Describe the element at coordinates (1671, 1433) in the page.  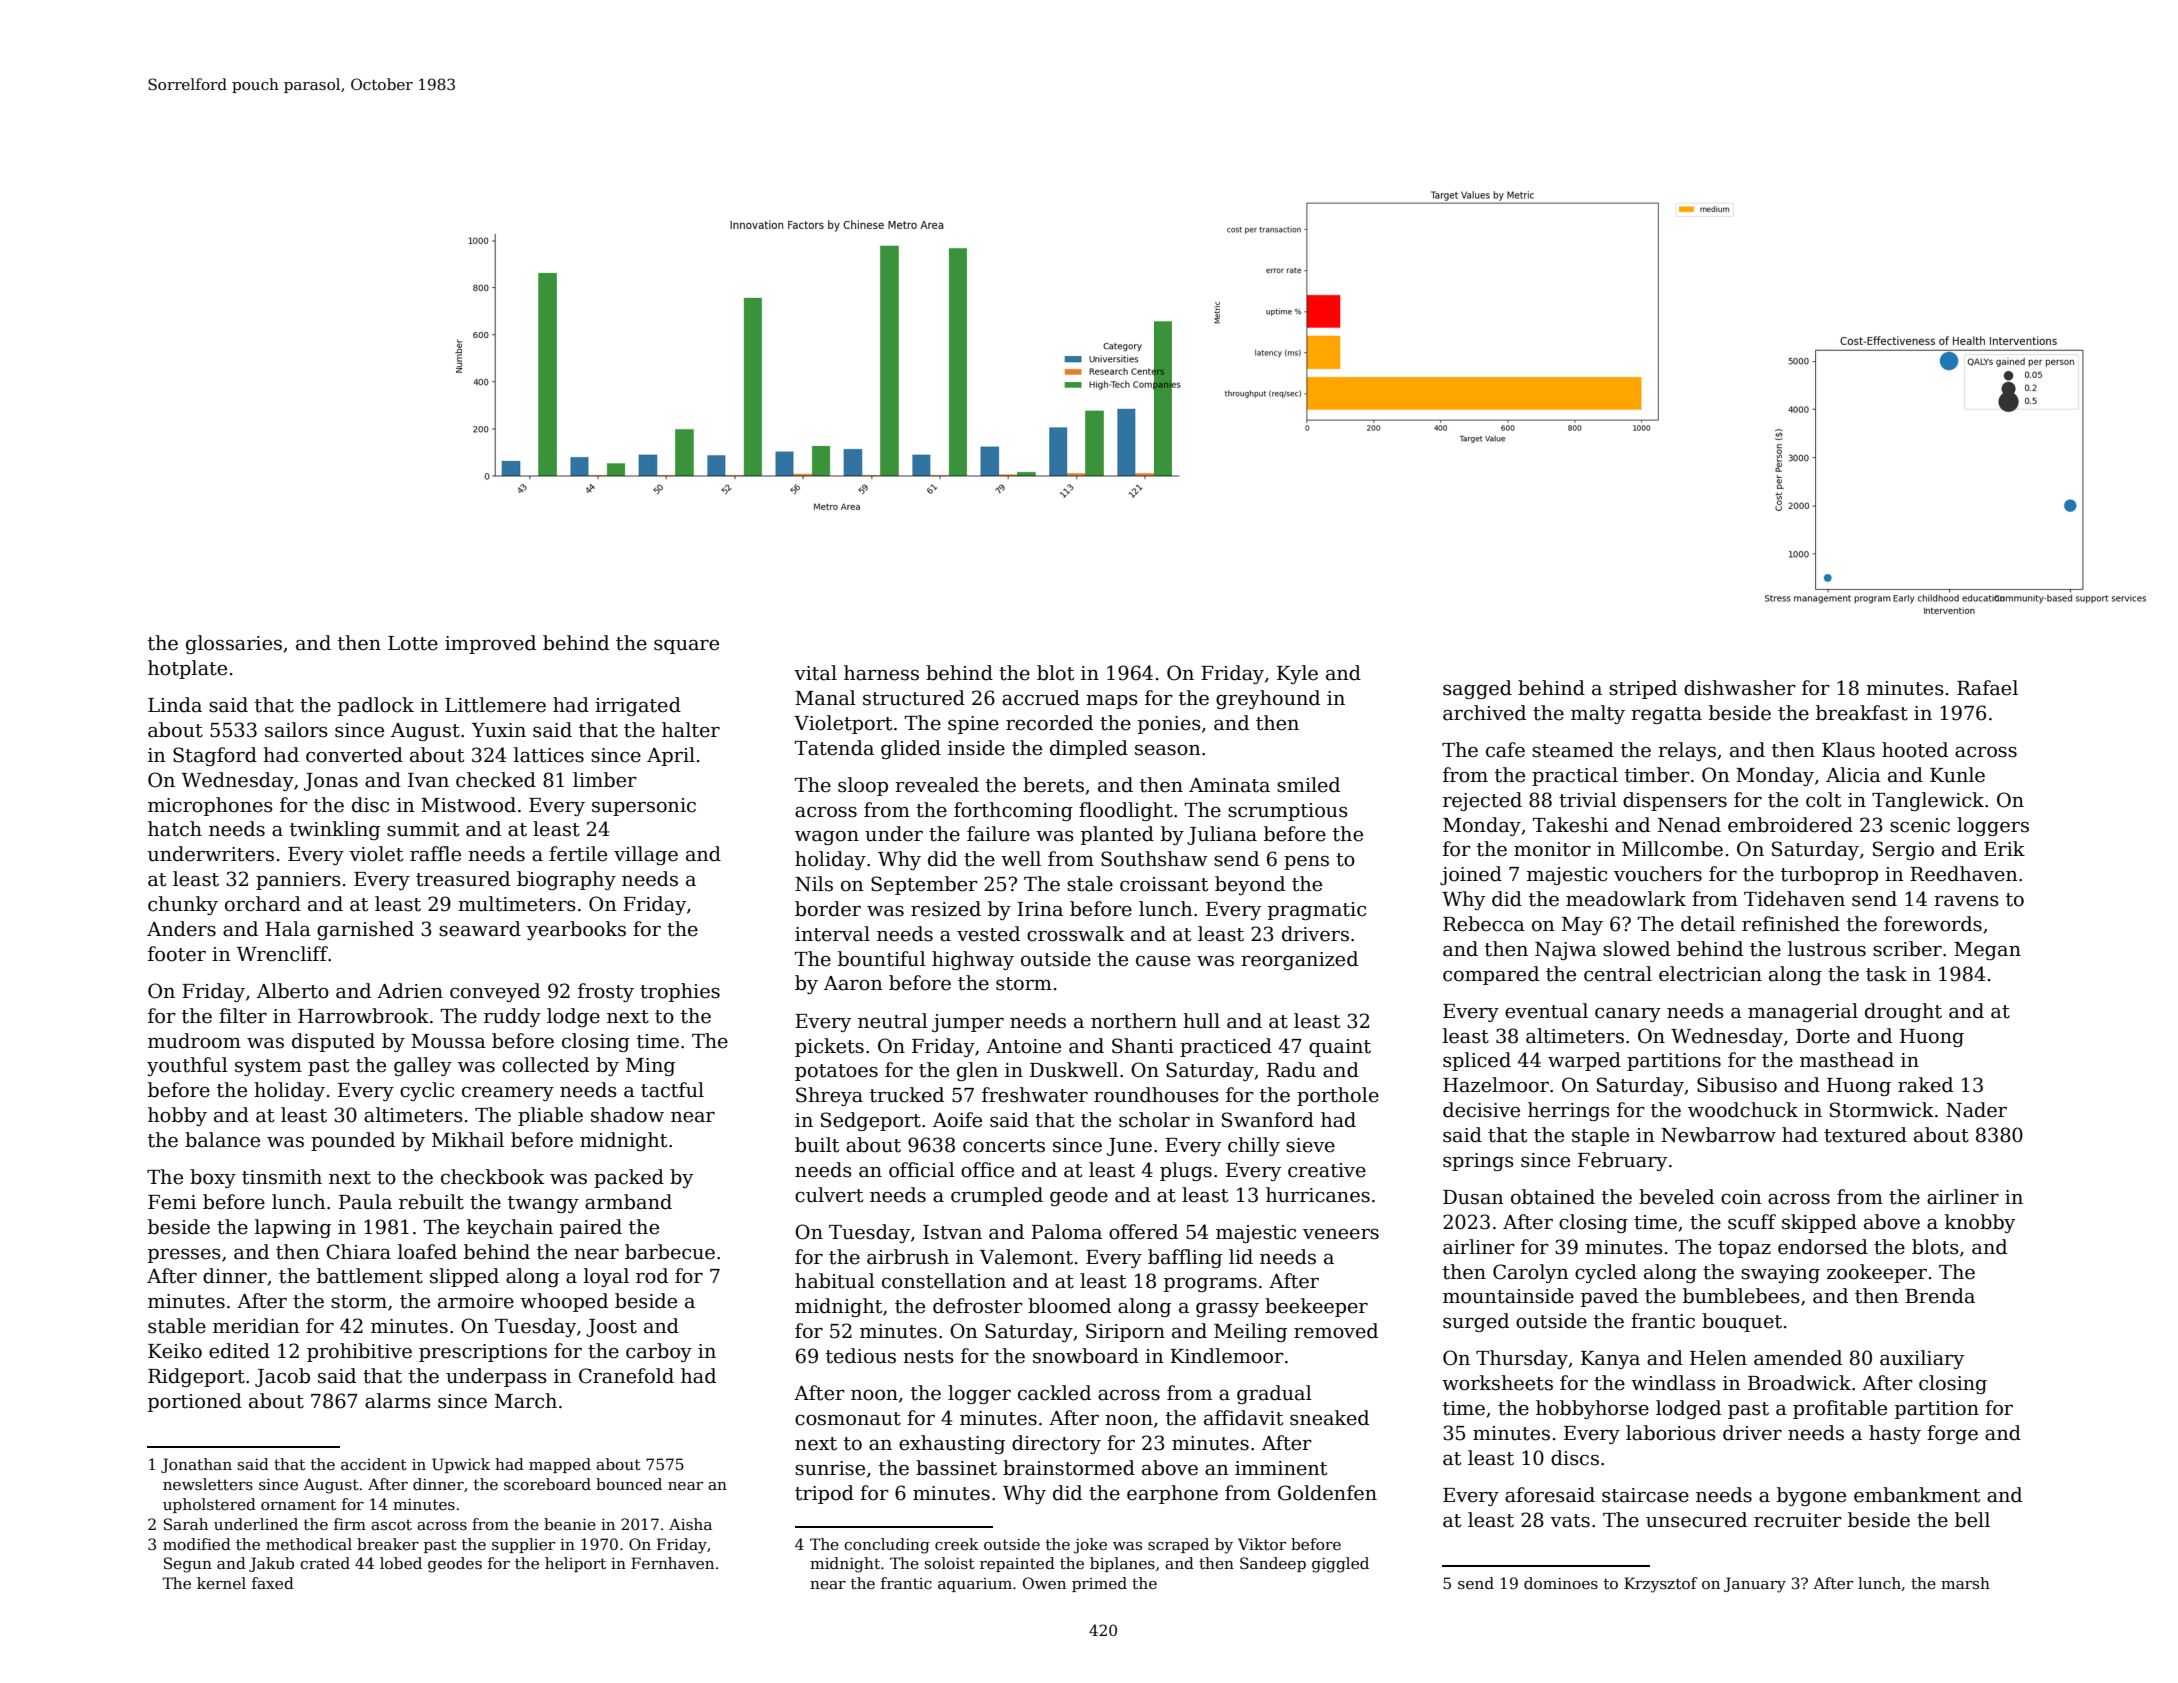
I see `laborious` at that location.
